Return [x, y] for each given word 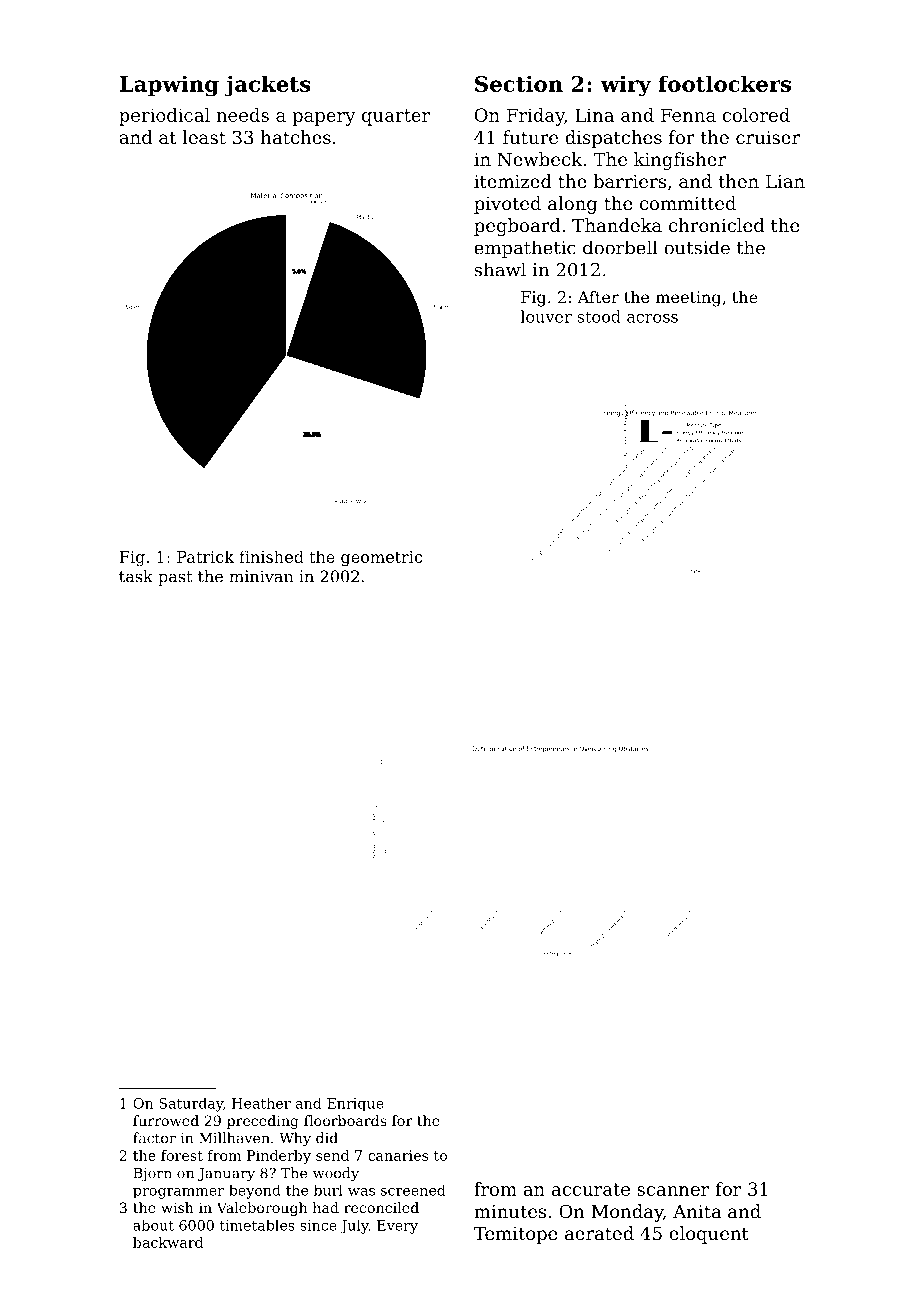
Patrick [205, 556]
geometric [381, 559]
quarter [396, 117]
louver [546, 316]
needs [243, 115]
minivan [261, 576]
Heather [261, 1103]
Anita [697, 1211]
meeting [688, 299]
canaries [398, 1155]
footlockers [724, 83]
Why [295, 1139]
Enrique [355, 1104]
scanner [673, 1191]
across [652, 318]
